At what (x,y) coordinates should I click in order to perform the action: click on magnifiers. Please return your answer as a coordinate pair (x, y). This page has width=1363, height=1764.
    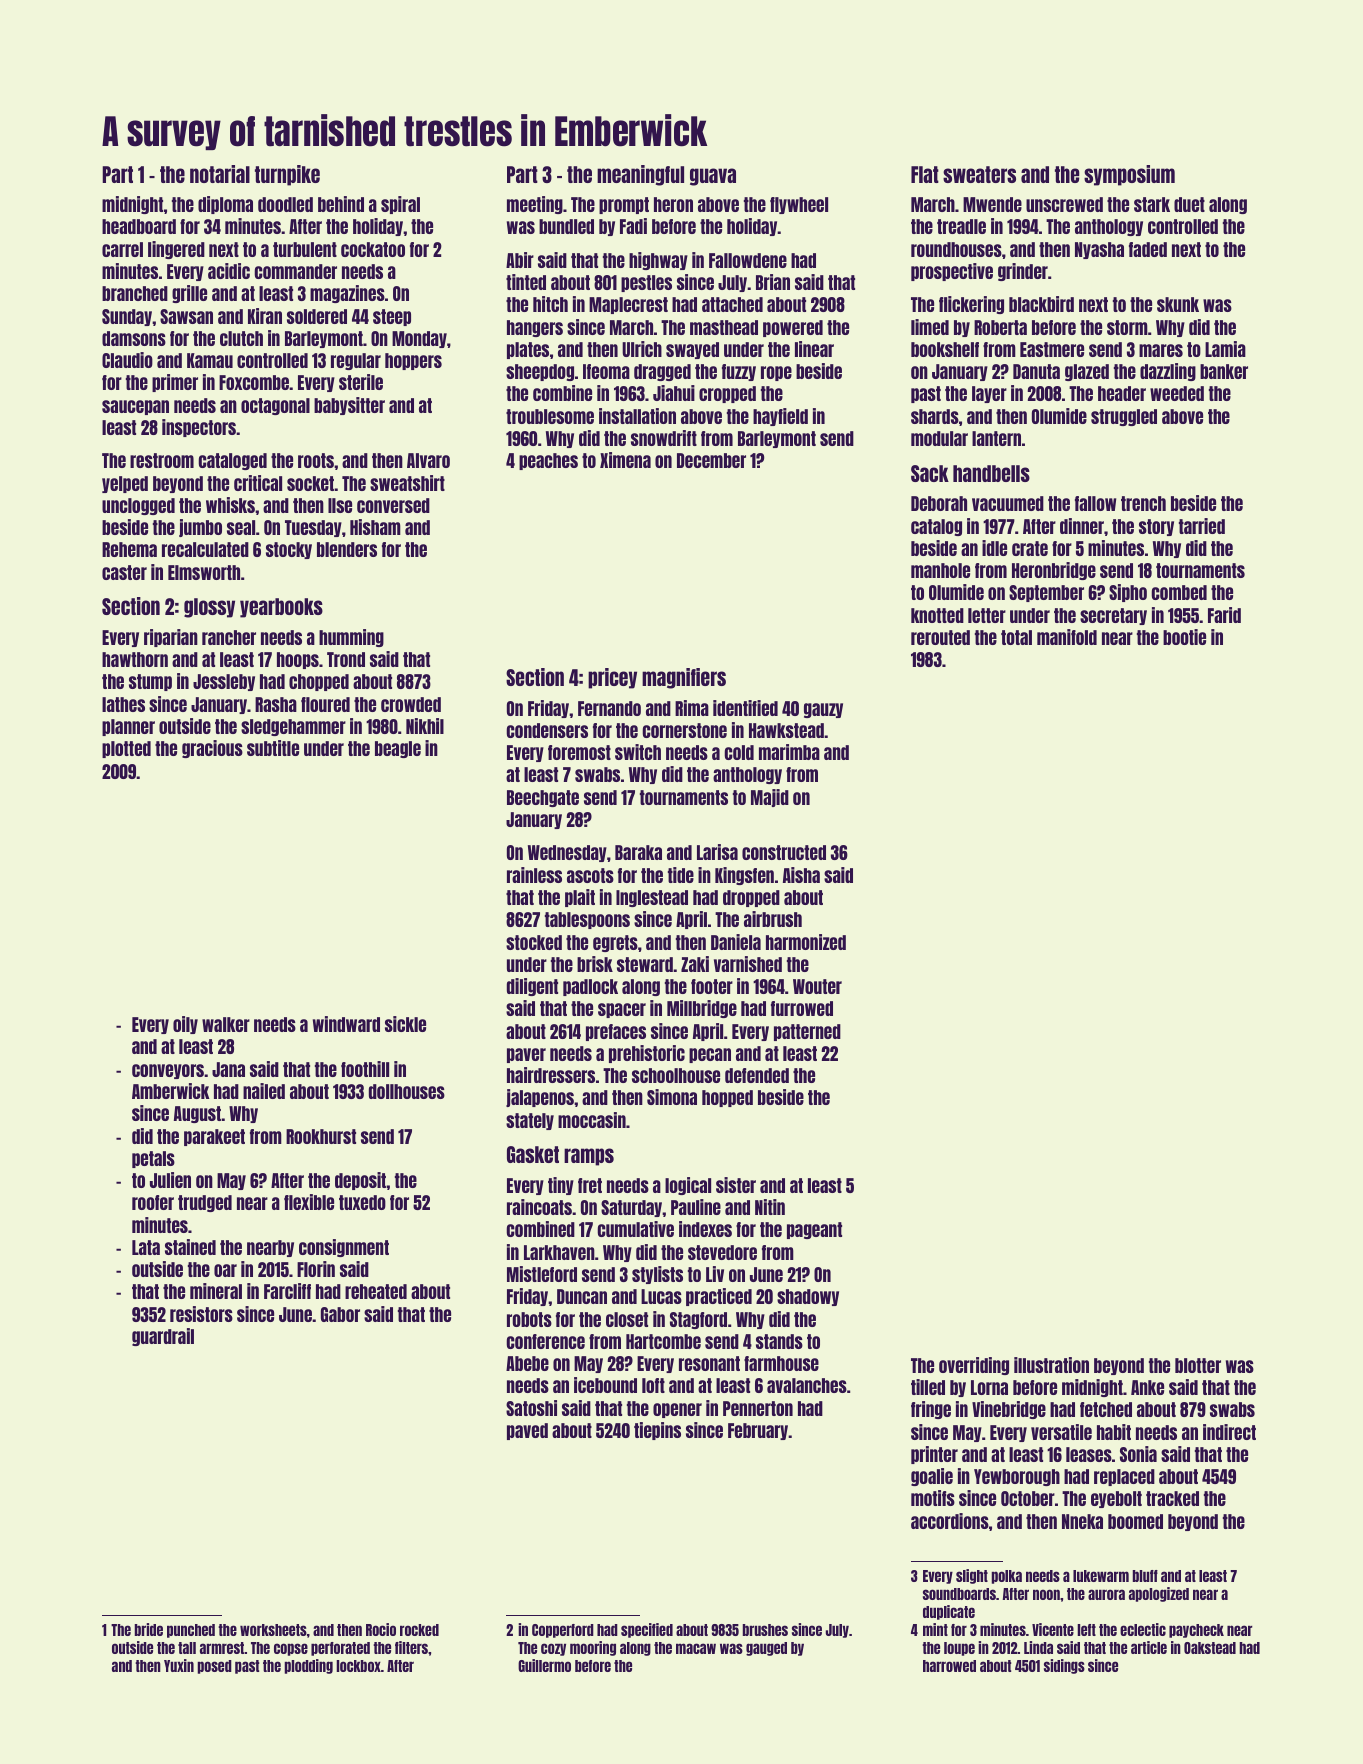
    Looking at the image, I should click on (684, 678).
